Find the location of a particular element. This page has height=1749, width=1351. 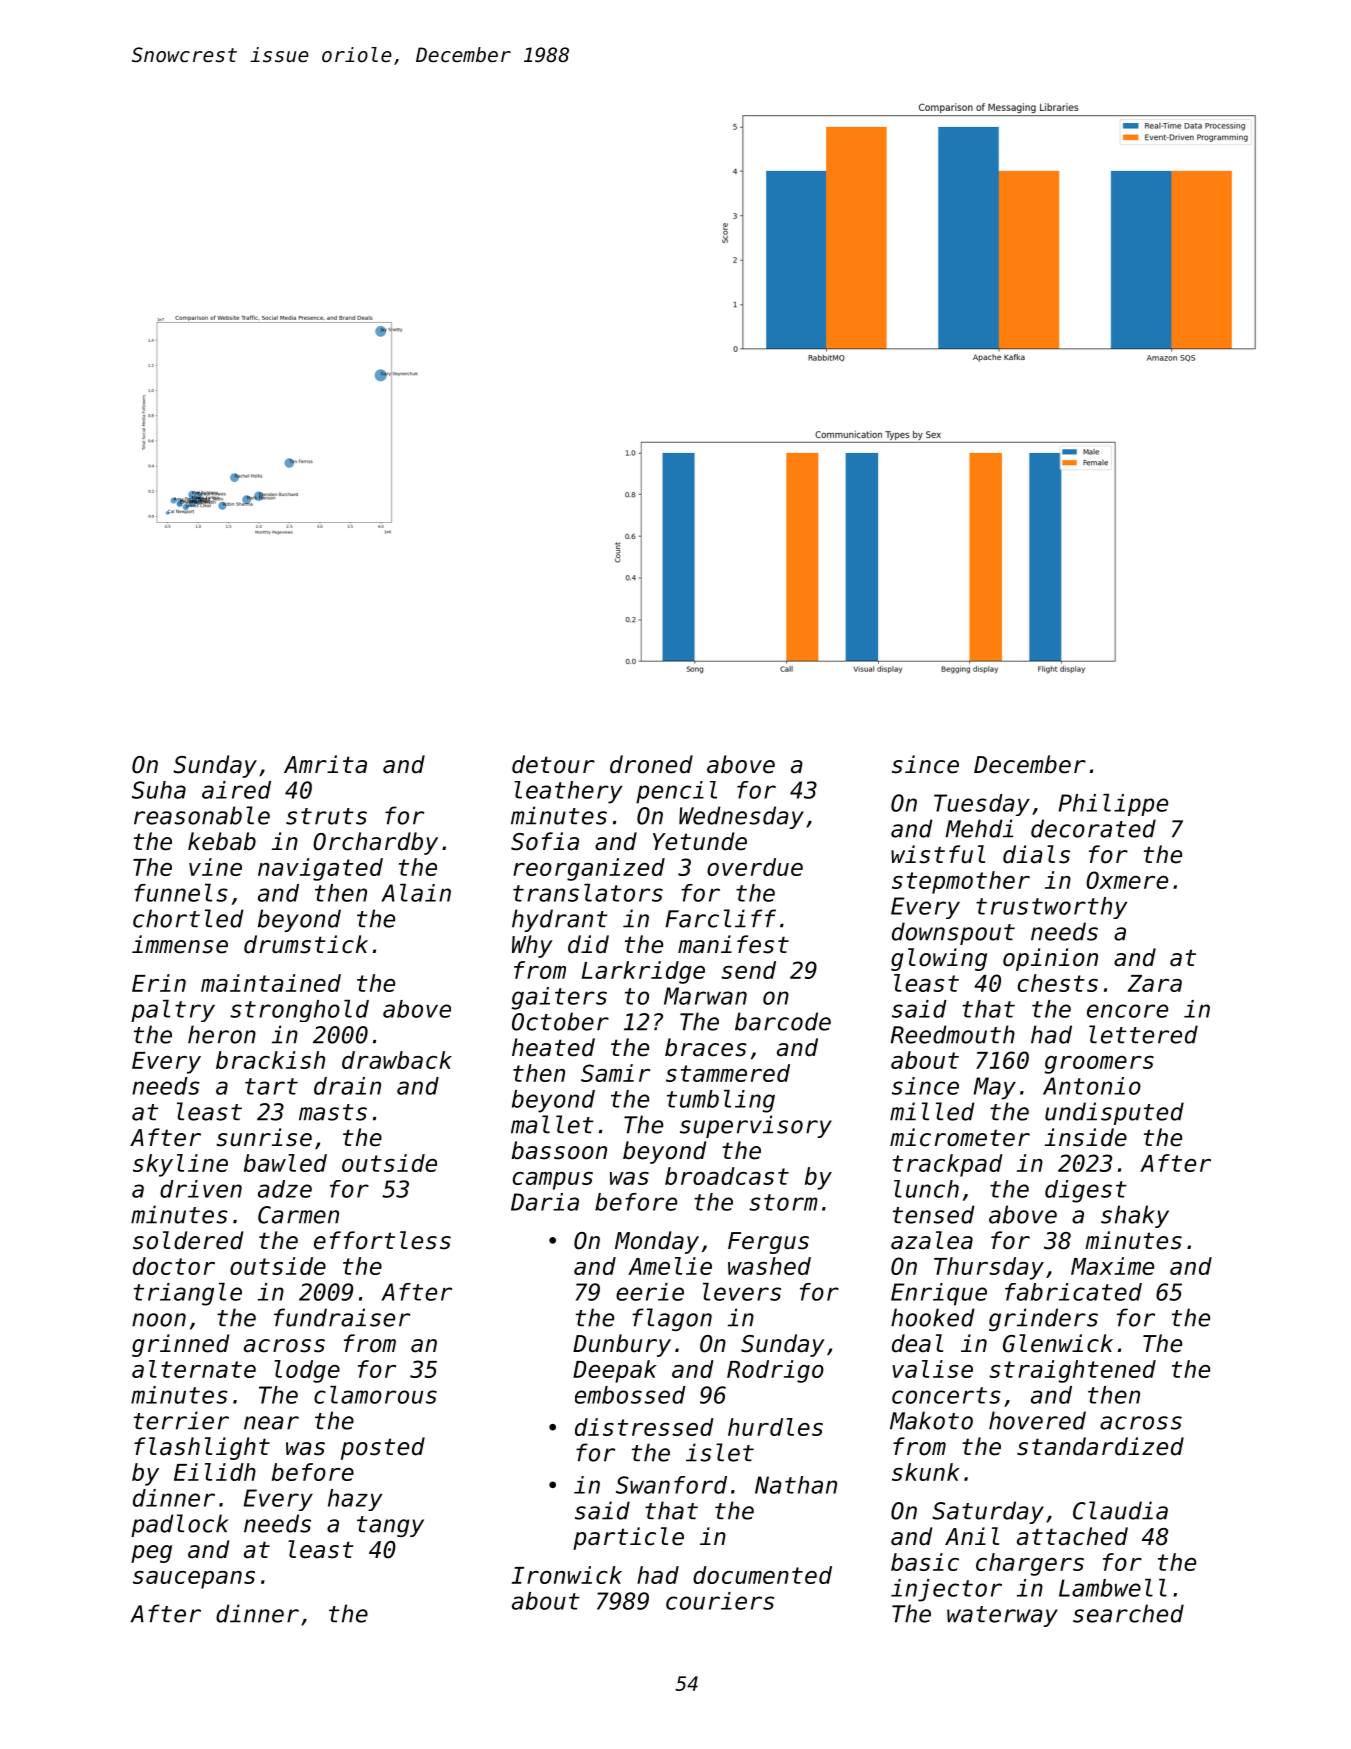

Carmen is located at coordinates (298, 1215).
